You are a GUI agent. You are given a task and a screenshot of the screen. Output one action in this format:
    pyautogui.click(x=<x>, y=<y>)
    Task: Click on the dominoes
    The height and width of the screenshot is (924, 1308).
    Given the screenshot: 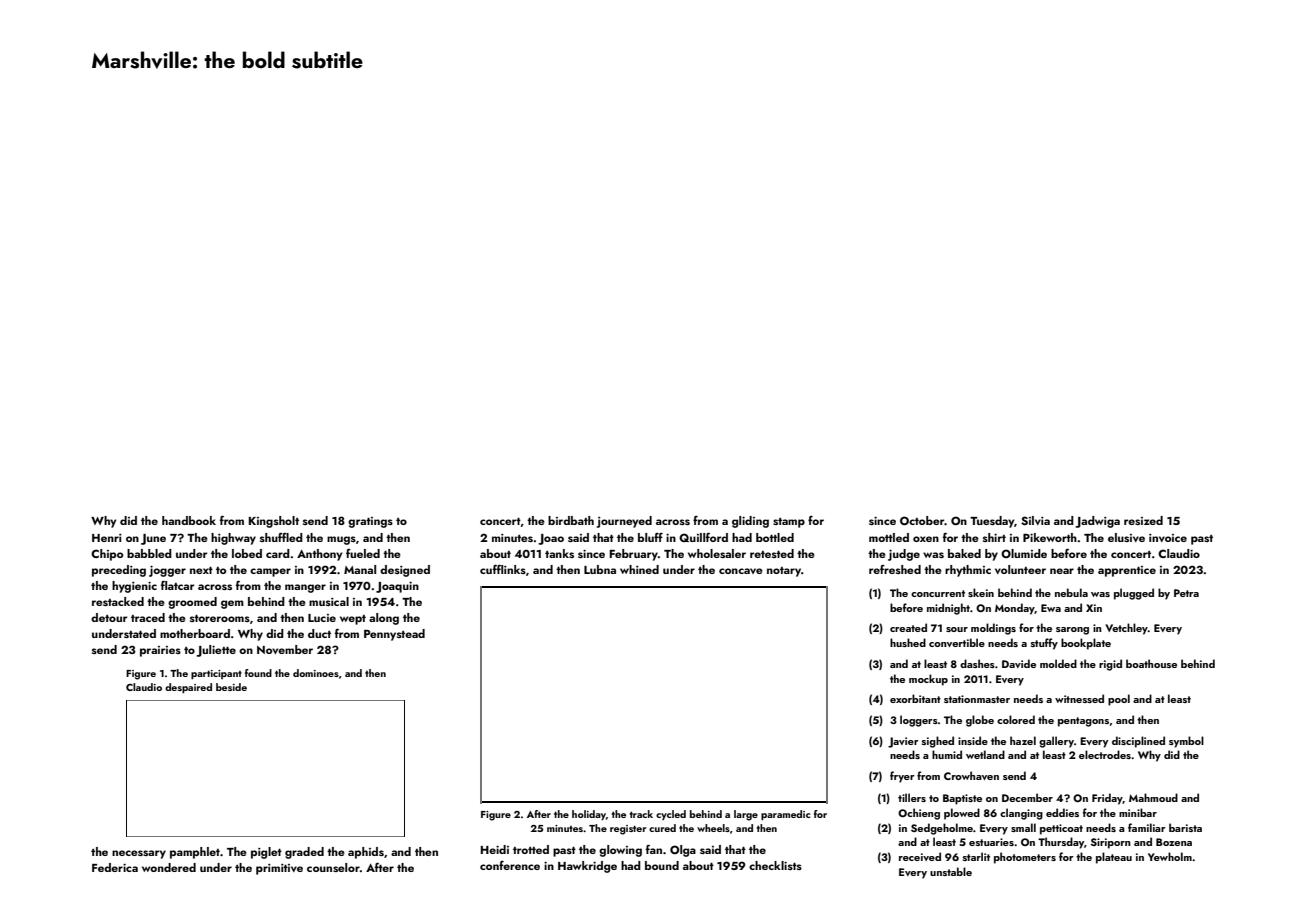 What is the action you would take?
    pyautogui.click(x=316, y=673)
